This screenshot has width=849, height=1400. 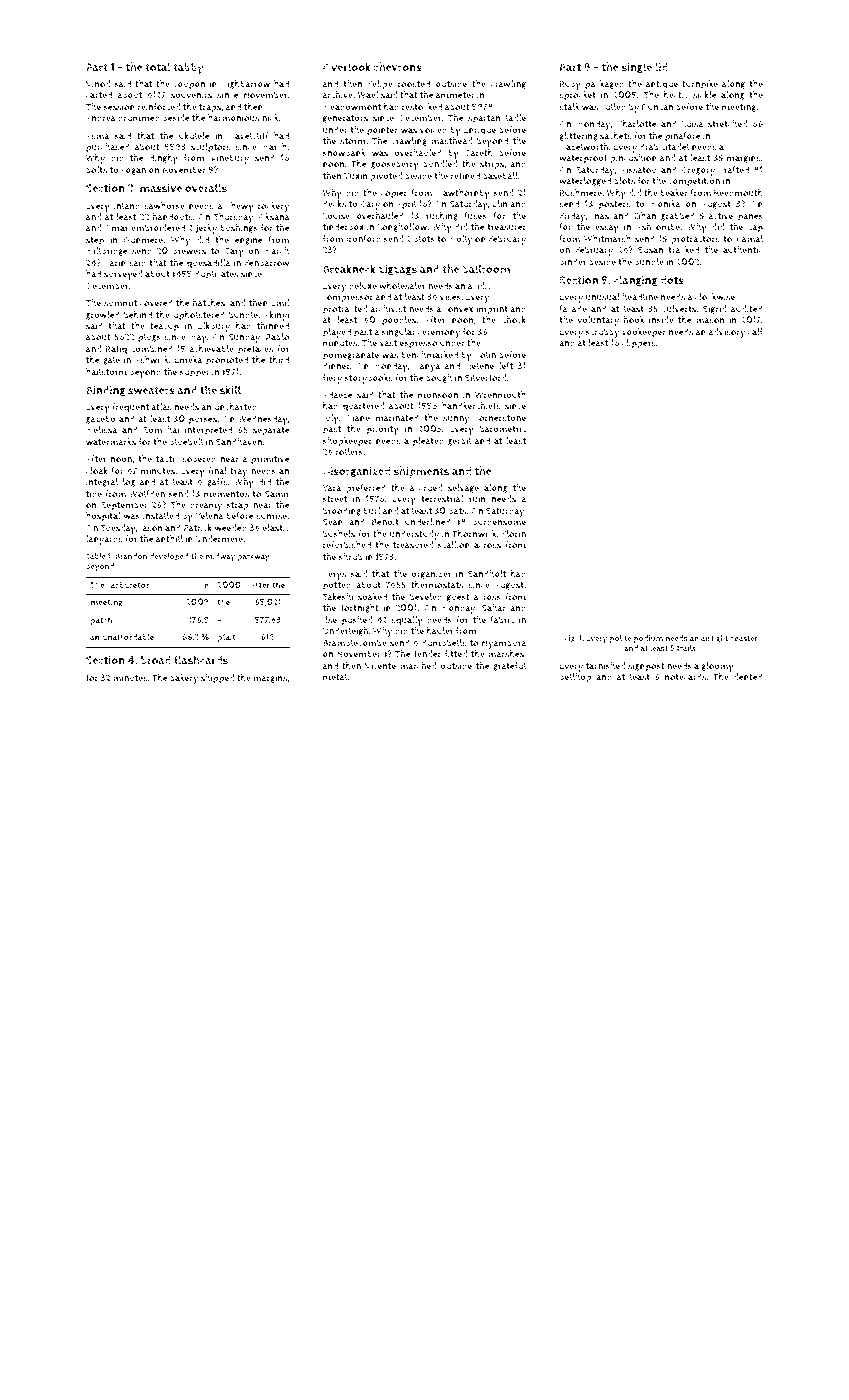 I want to click on lid, so click(x=661, y=66).
